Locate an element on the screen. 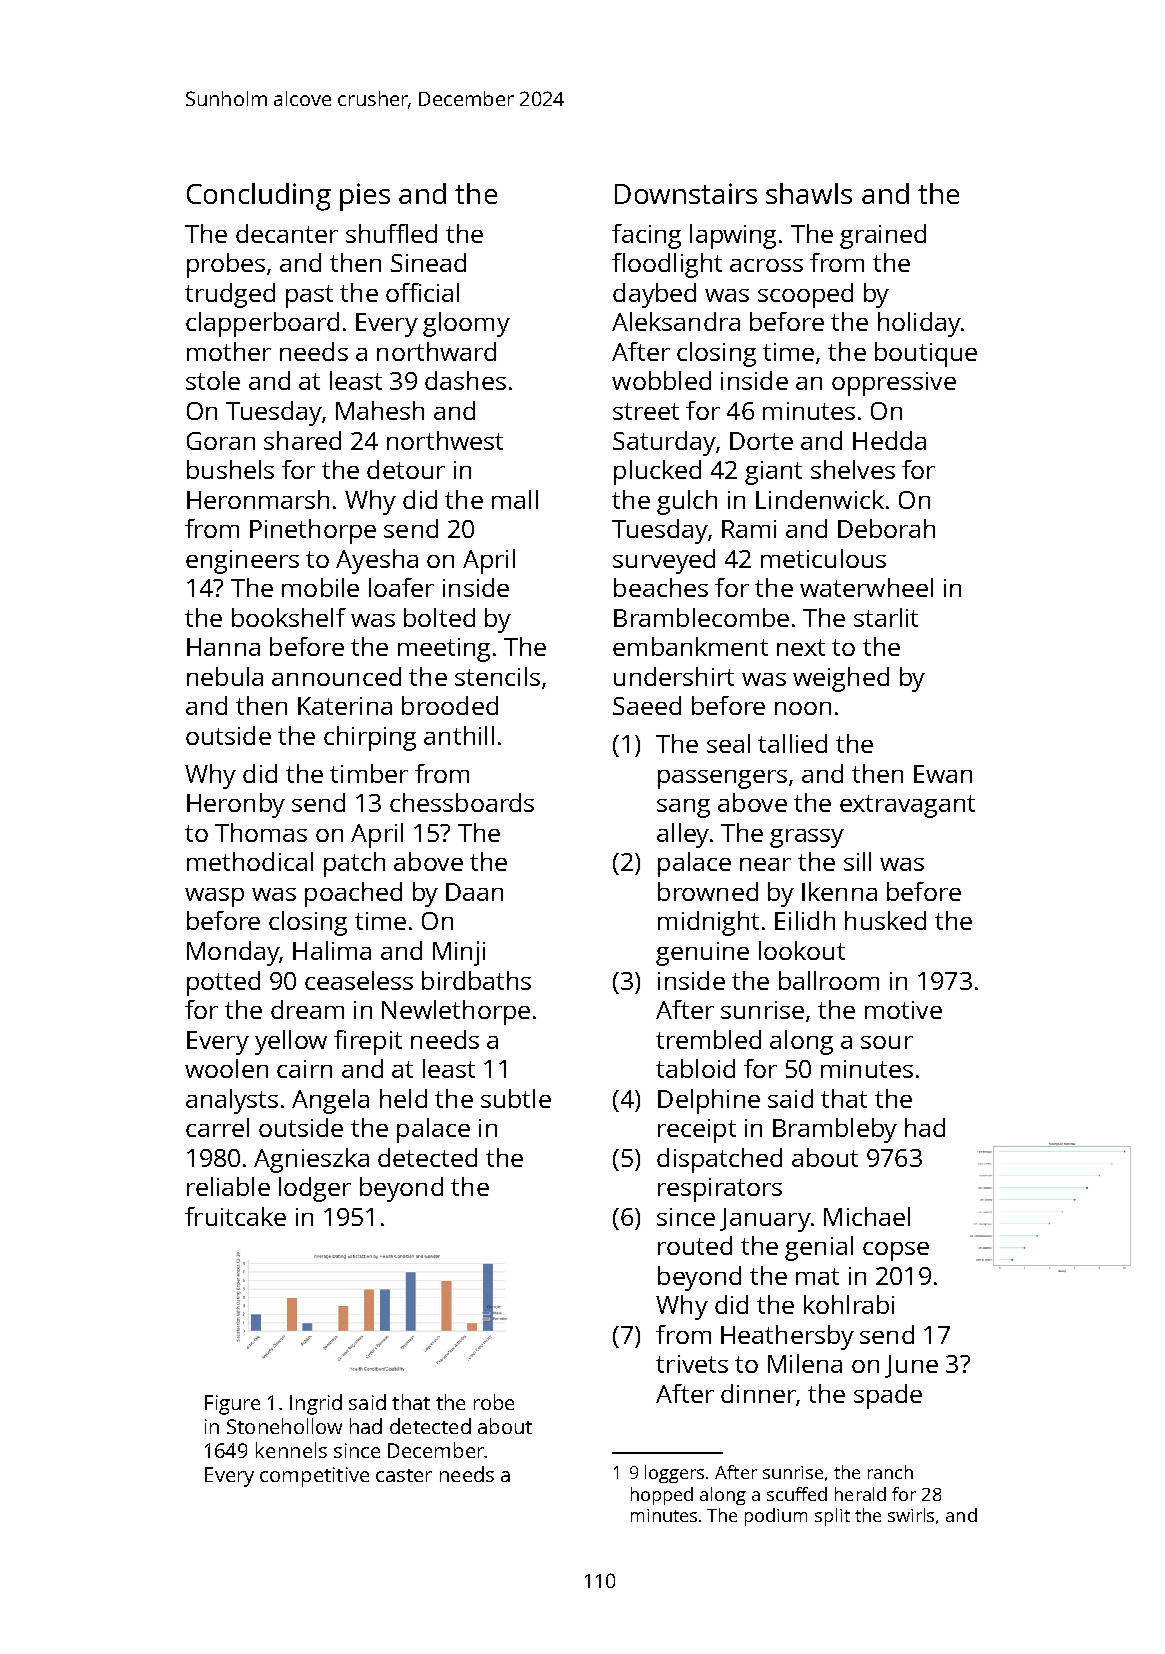 The image size is (1165, 1654). stencils is located at coordinates (497, 676).
